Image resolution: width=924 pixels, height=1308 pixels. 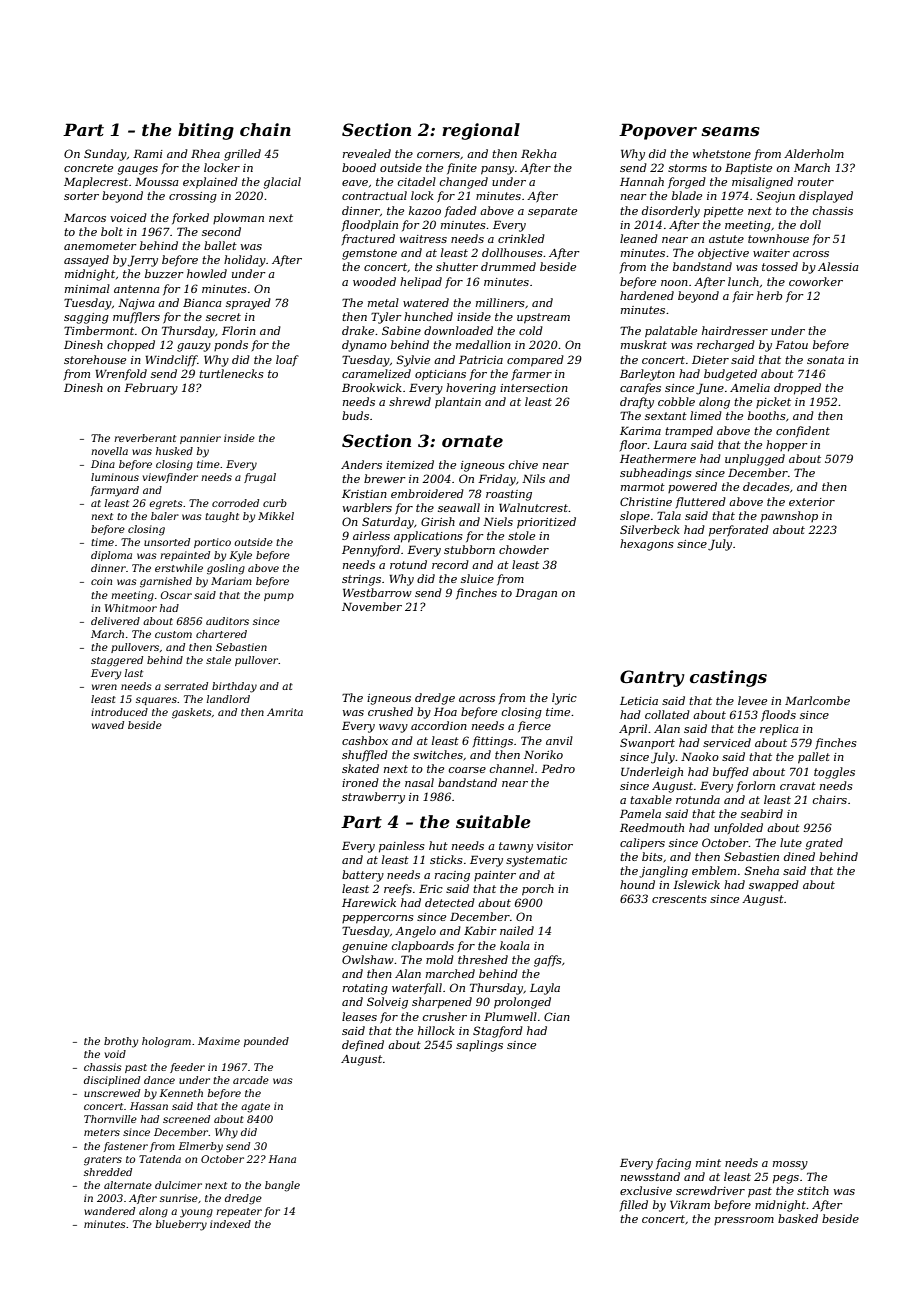 I want to click on floor, so click(x=634, y=445).
